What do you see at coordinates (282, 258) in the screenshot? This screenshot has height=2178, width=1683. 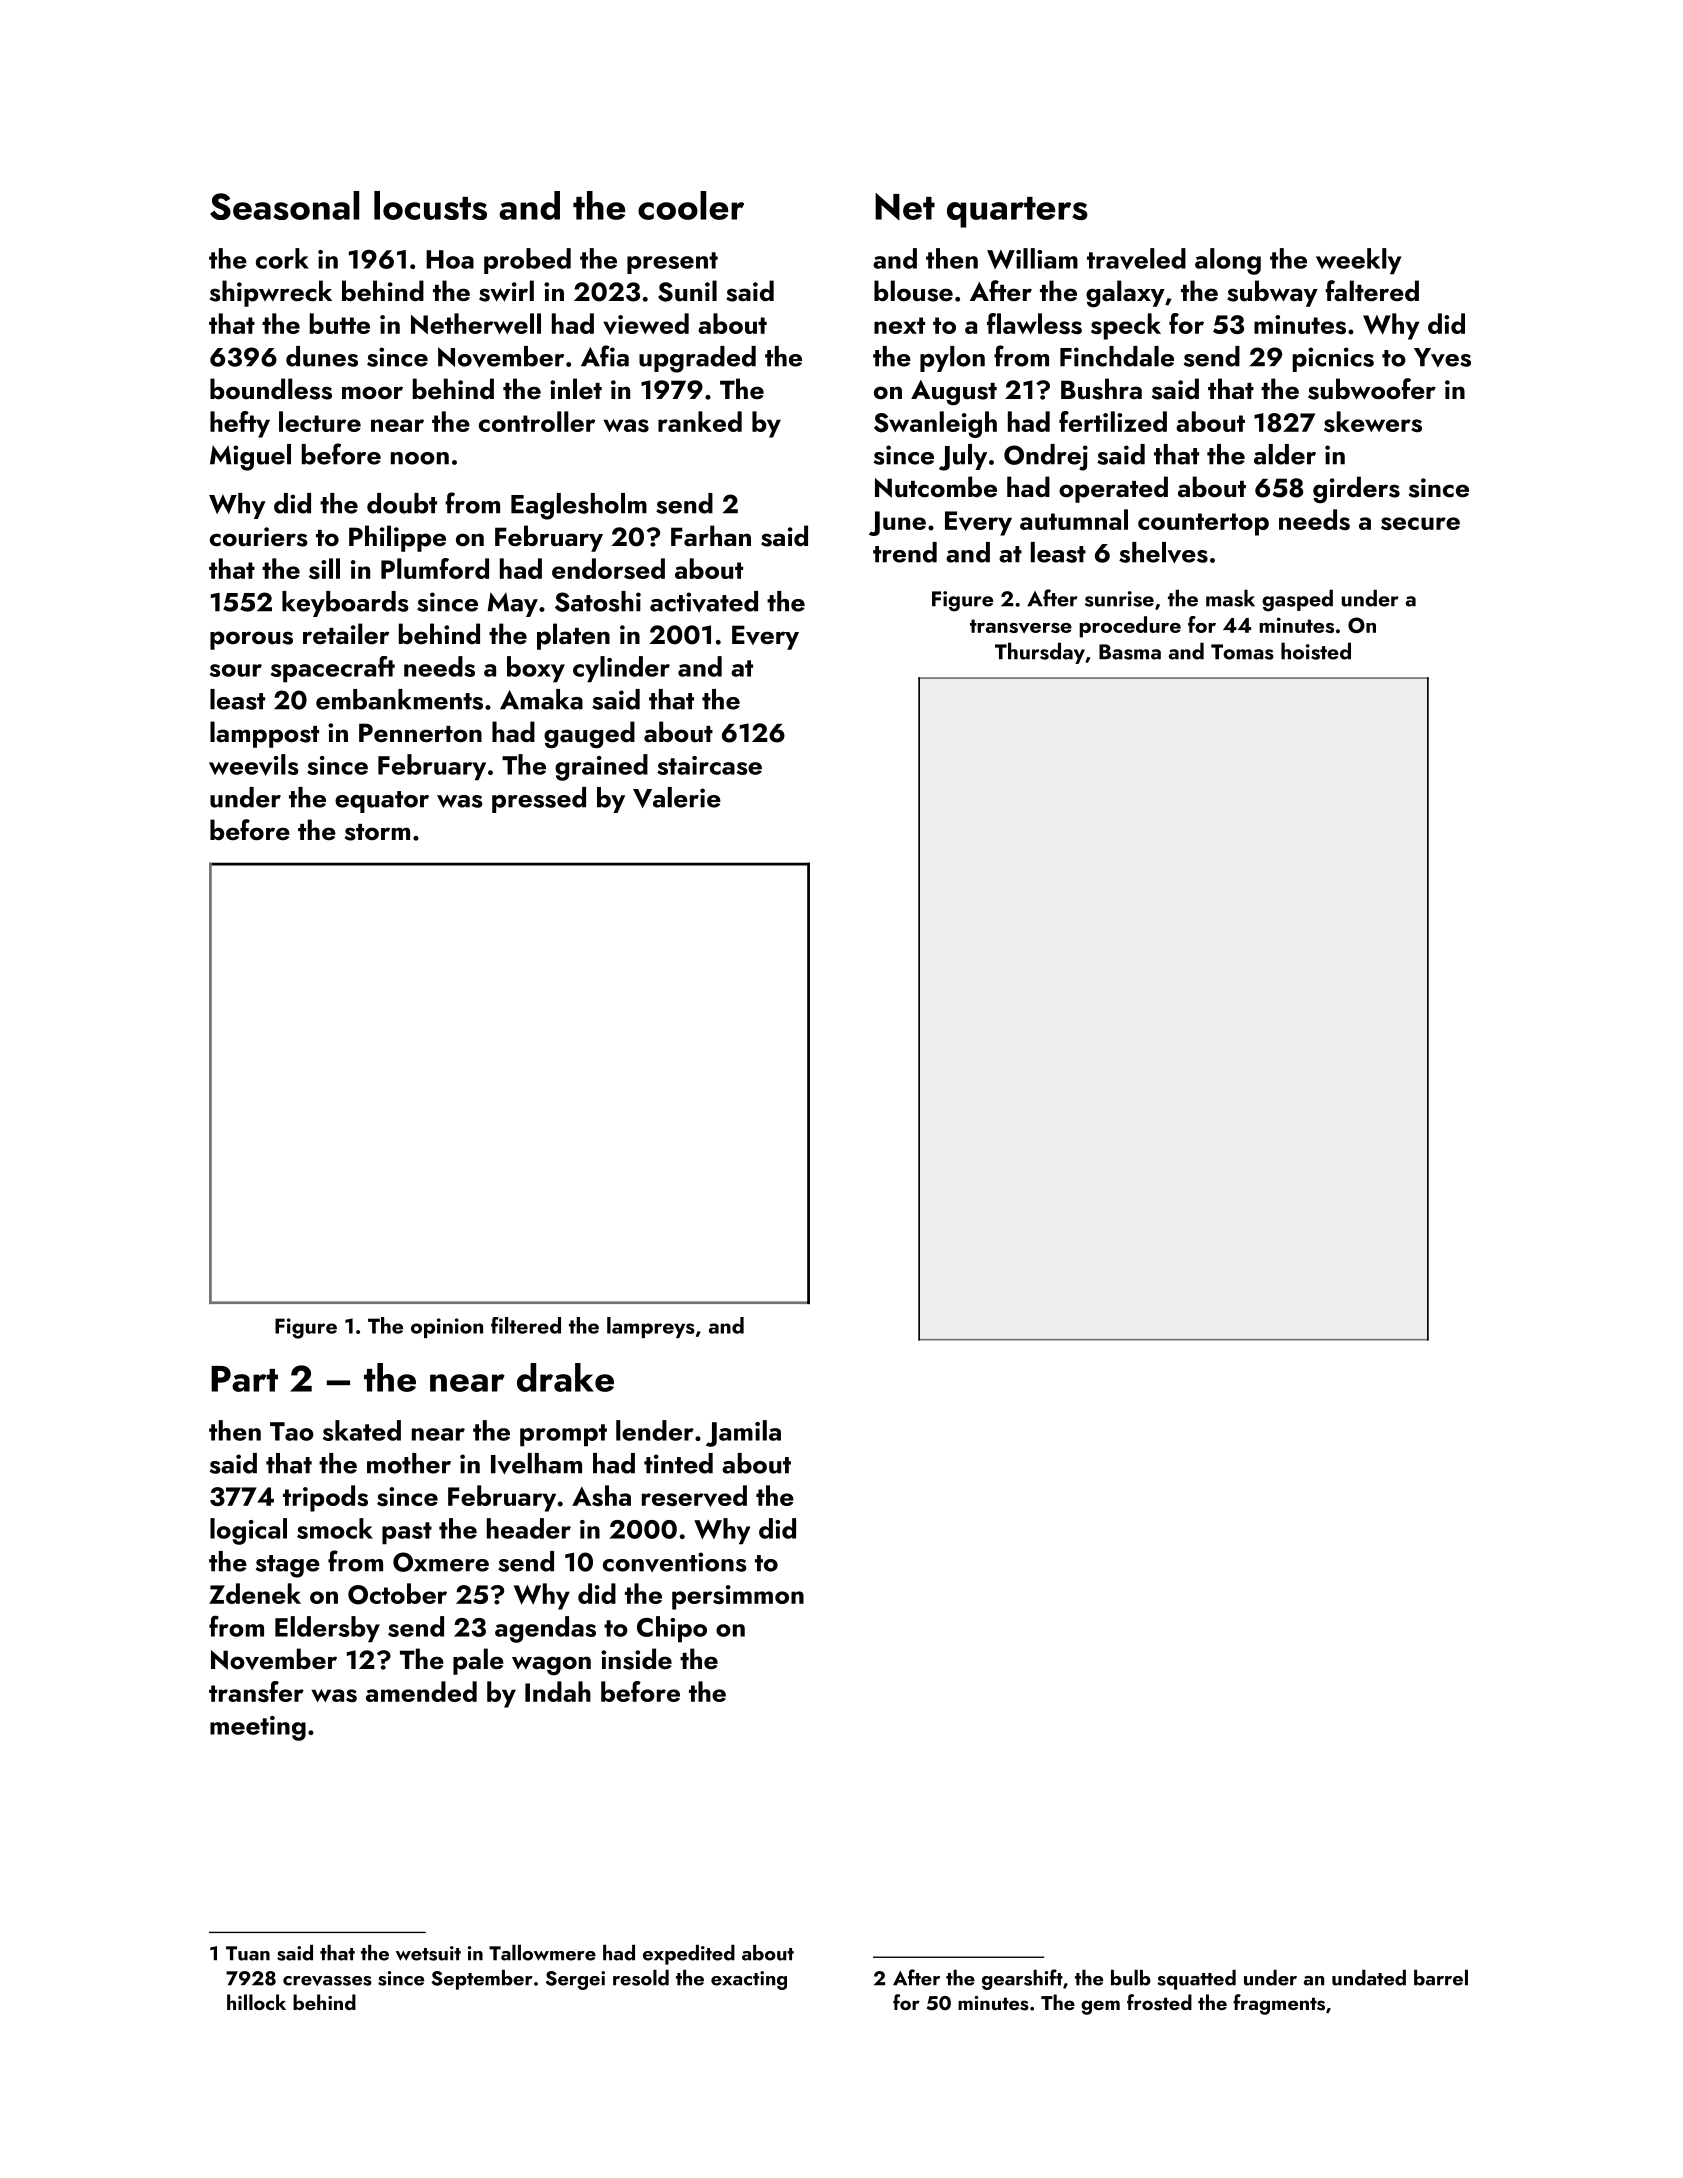 I see `cork` at bounding box center [282, 258].
